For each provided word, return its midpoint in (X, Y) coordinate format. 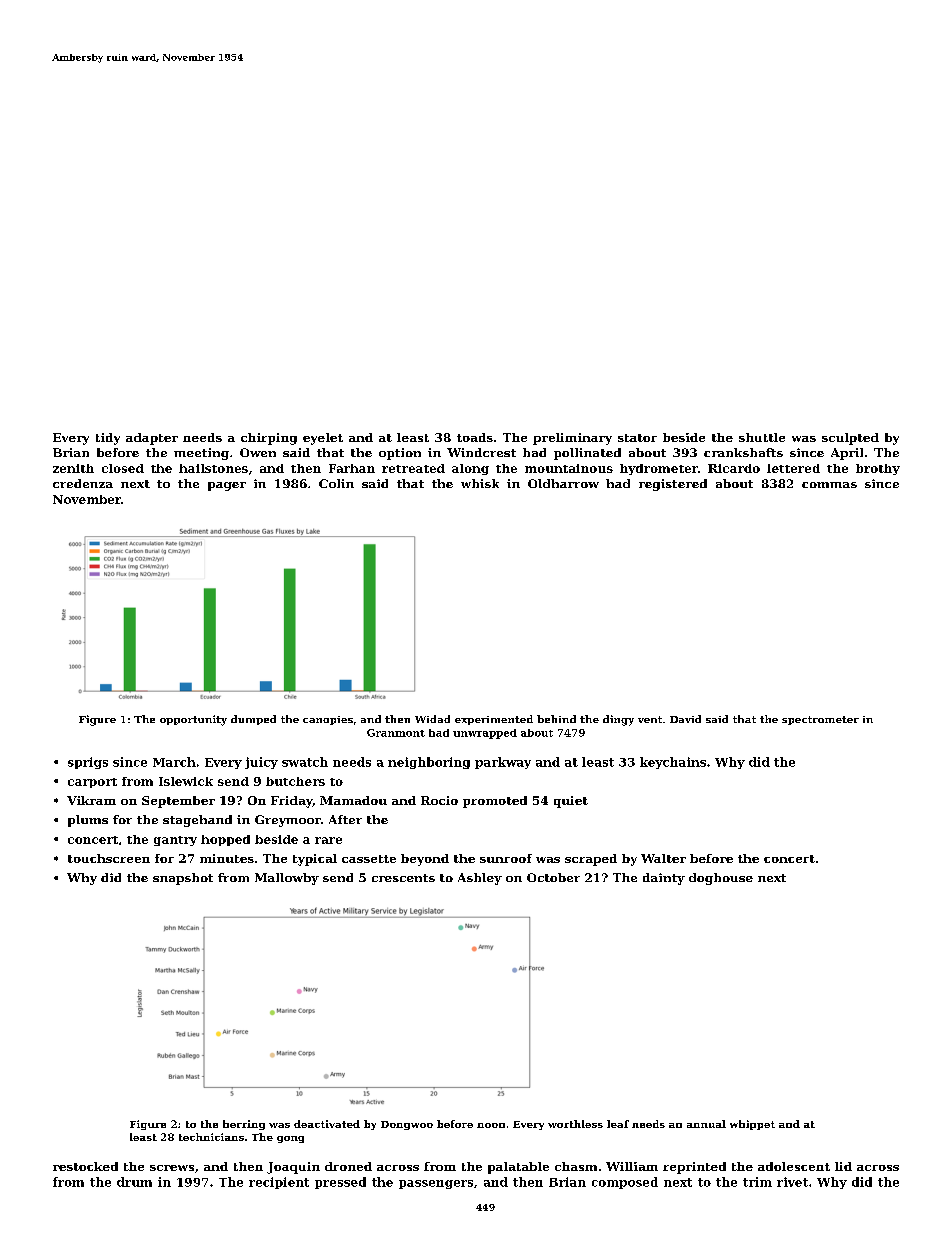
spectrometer (820, 720)
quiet (571, 802)
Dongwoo (407, 1125)
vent (650, 719)
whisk (480, 483)
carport (92, 783)
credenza (83, 483)
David (685, 719)
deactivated (327, 1124)
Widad (432, 719)
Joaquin (293, 1168)
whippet (752, 1125)
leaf (618, 1124)
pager (227, 486)
